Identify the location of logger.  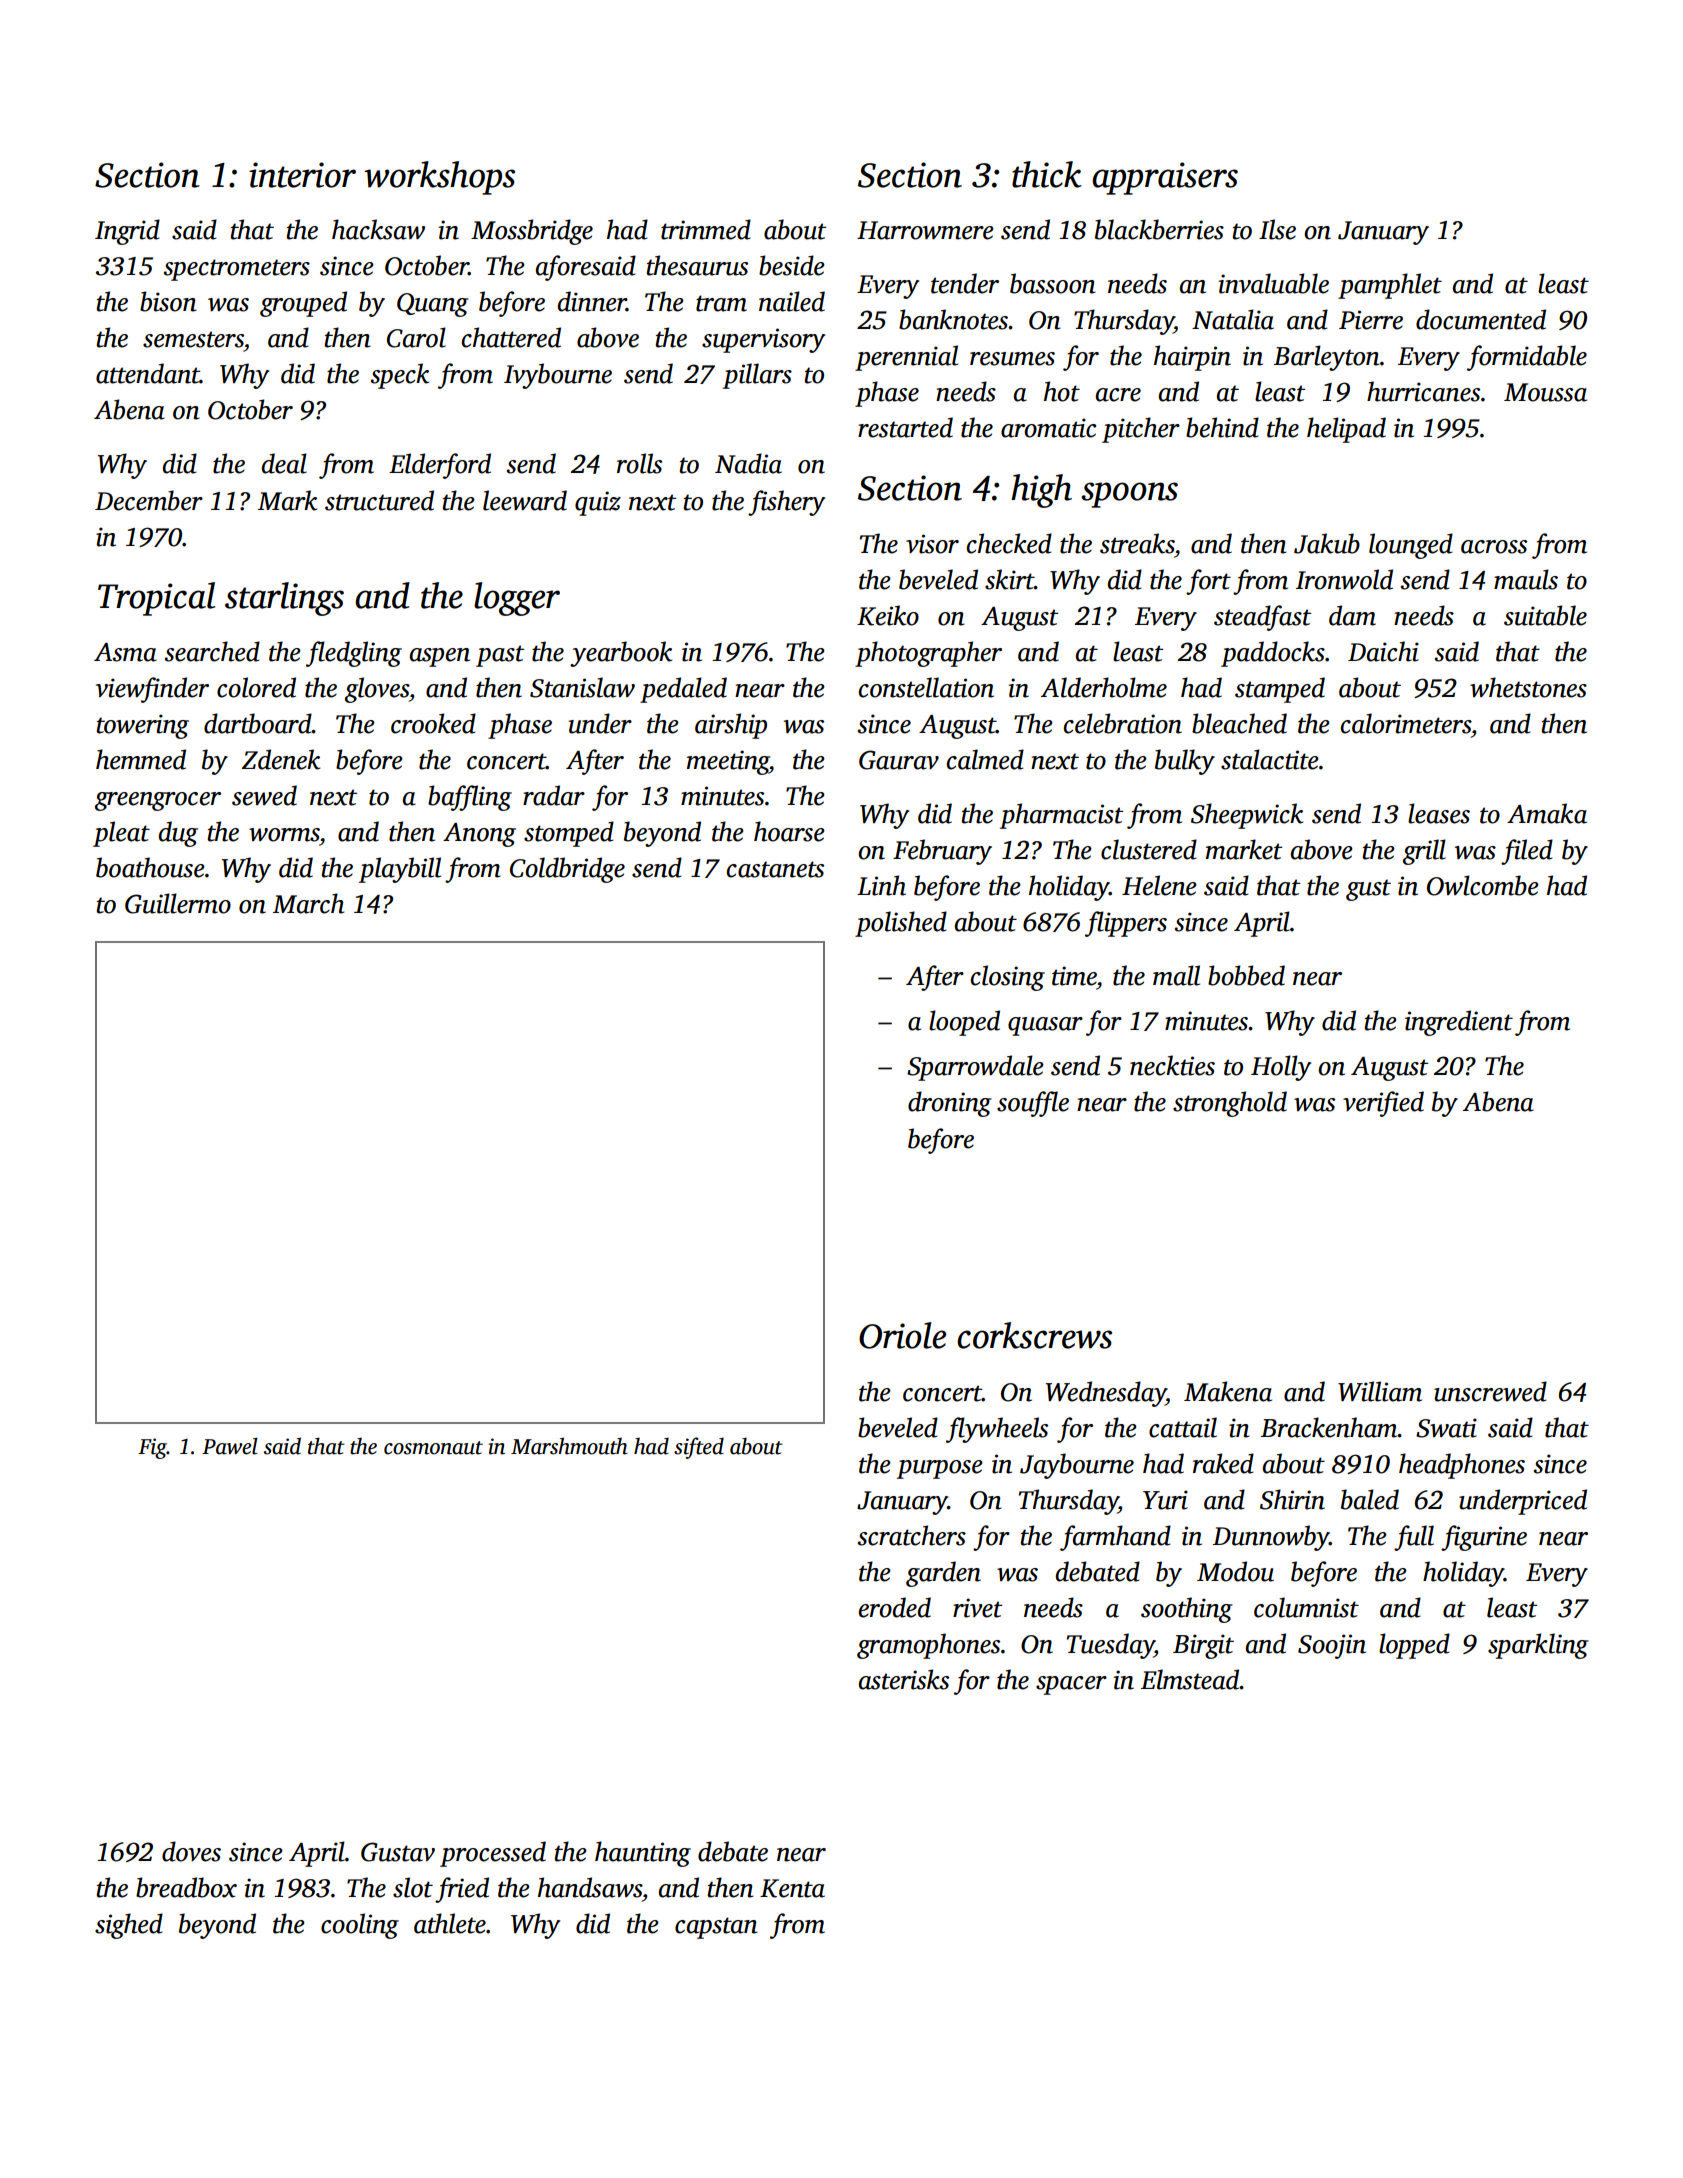
(517, 599).
